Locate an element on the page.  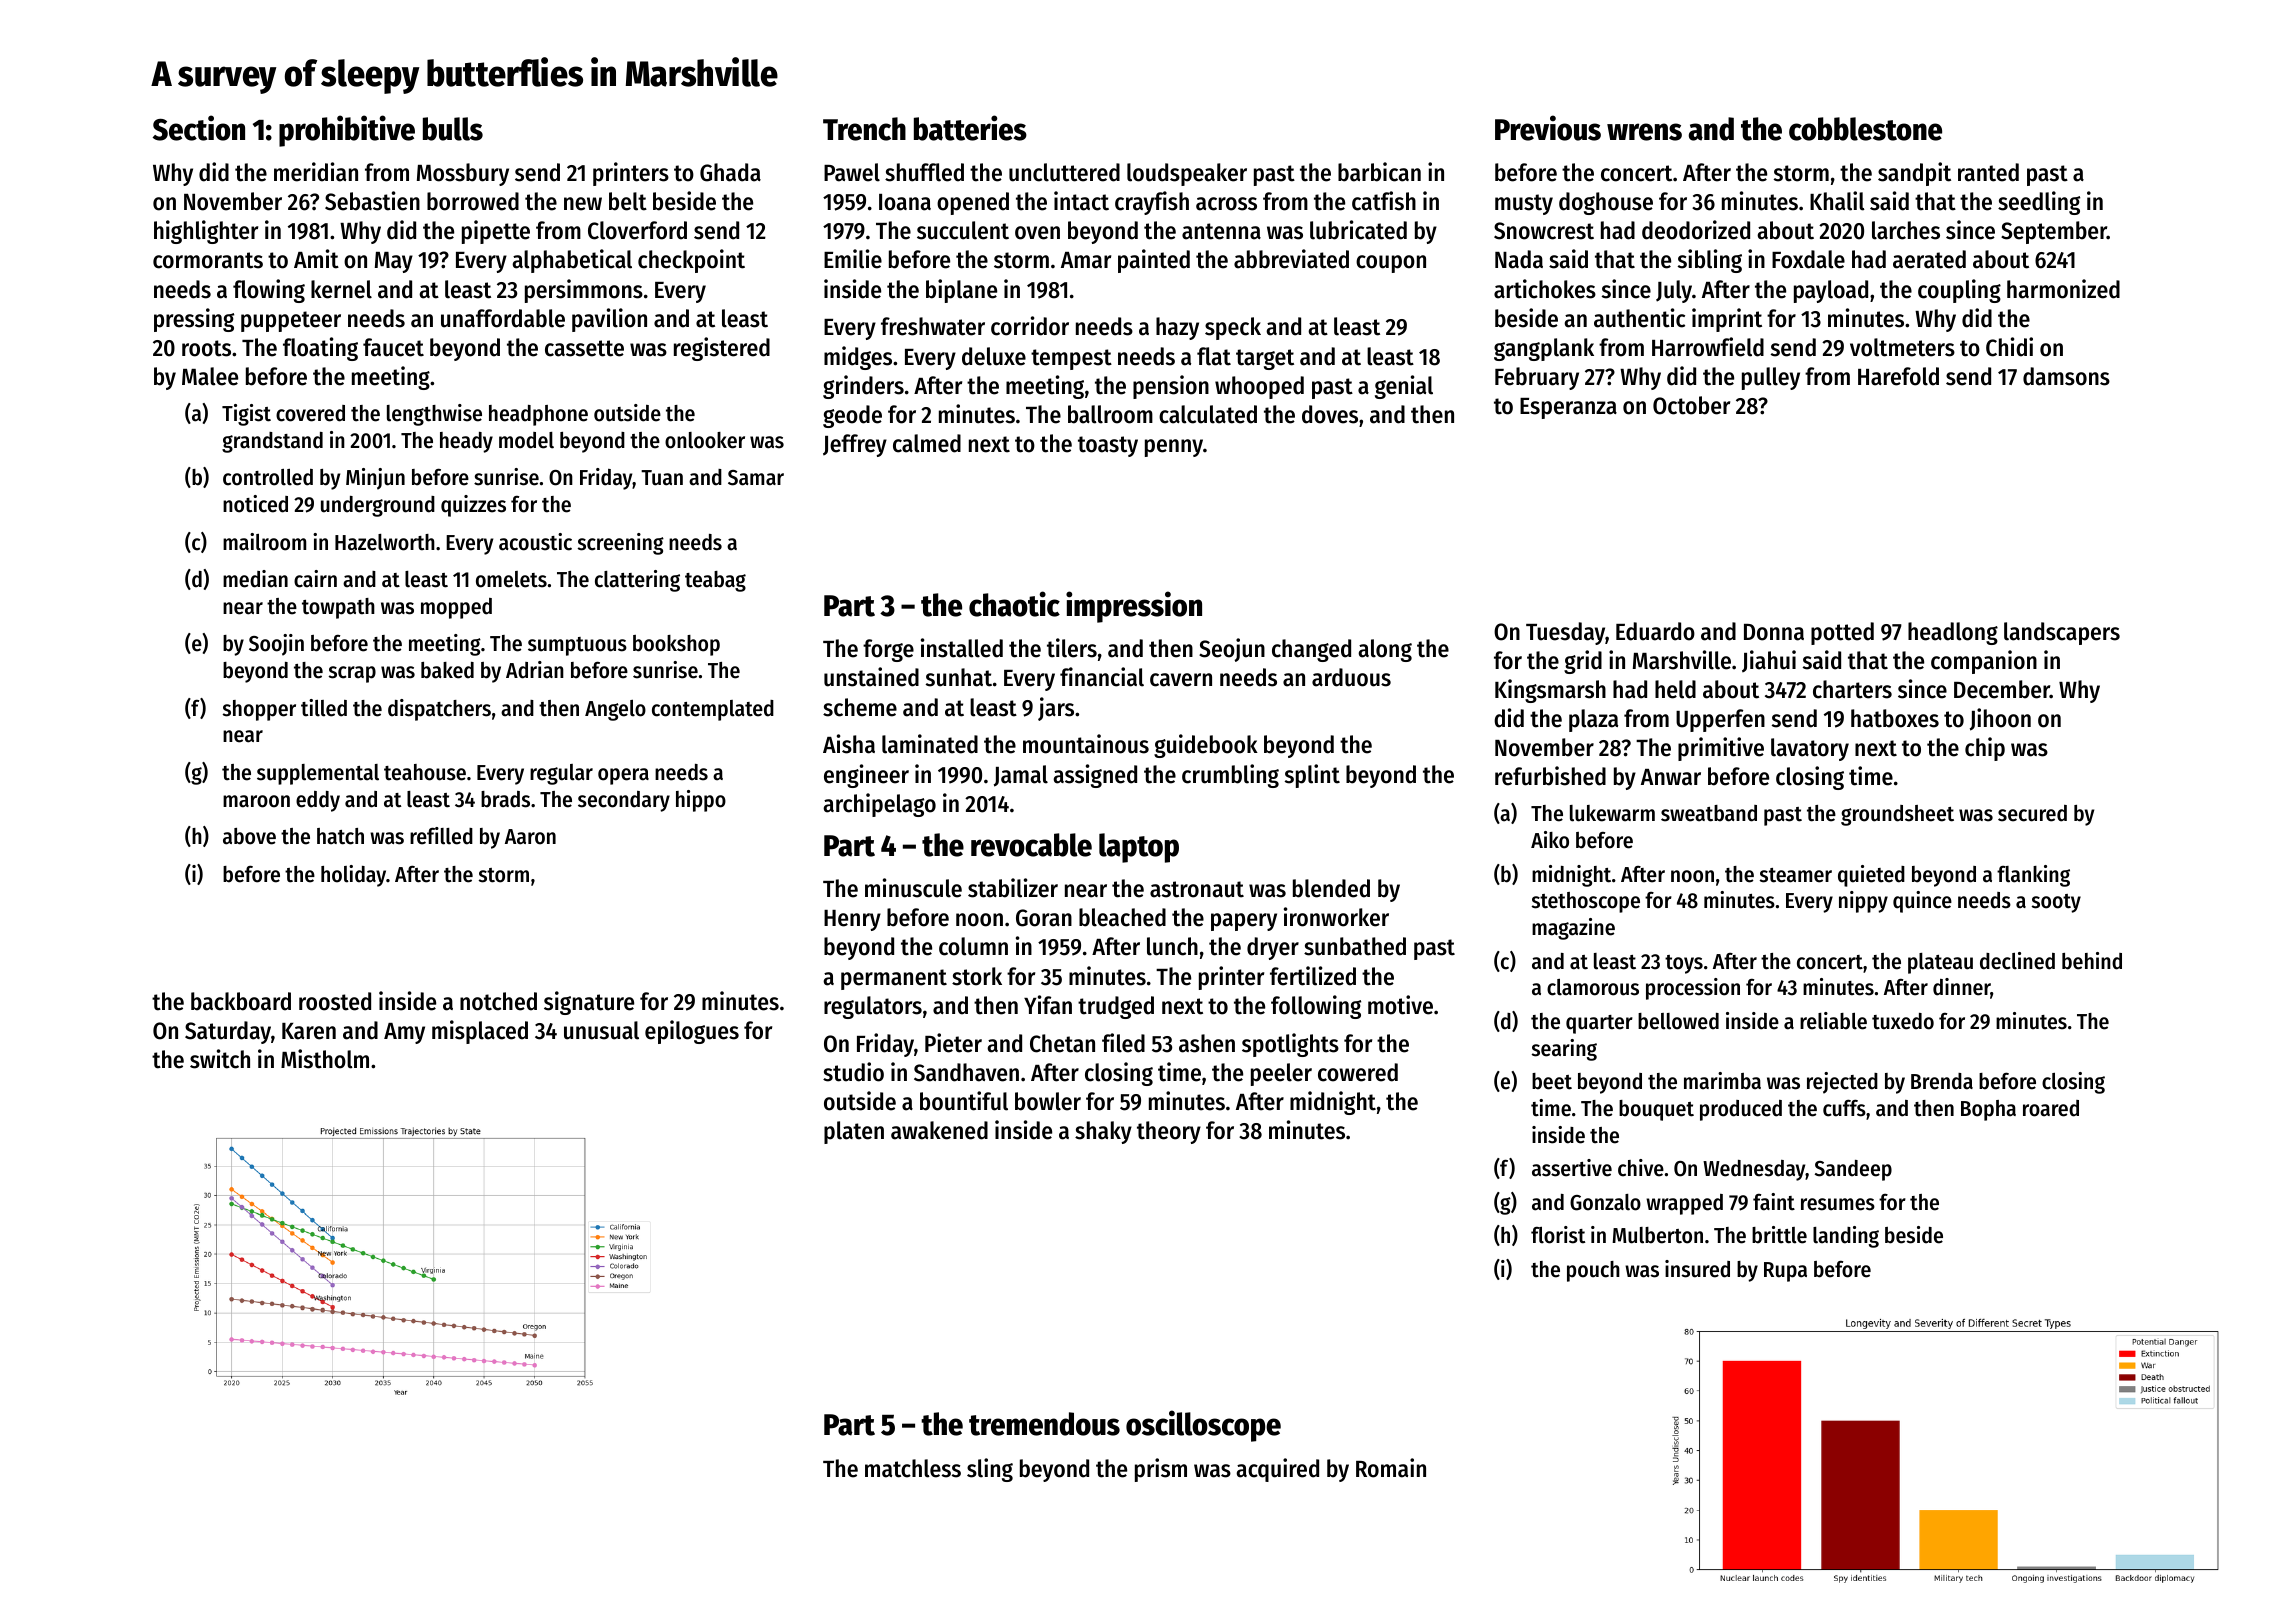
following is located at coordinates (1316, 1007).
